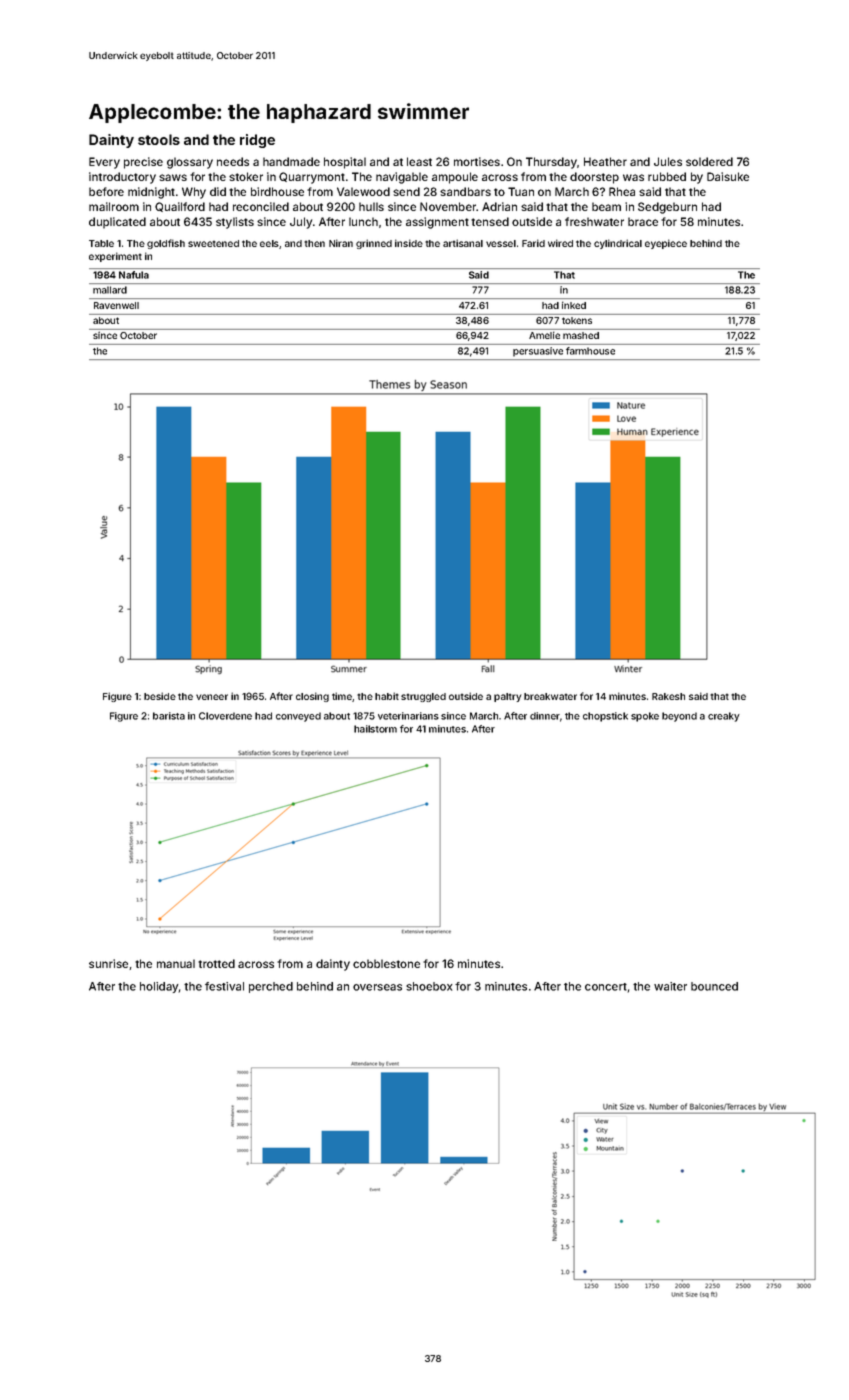  Describe the element at coordinates (709, 161) in the screenshot. I see `soldered` at that location.
